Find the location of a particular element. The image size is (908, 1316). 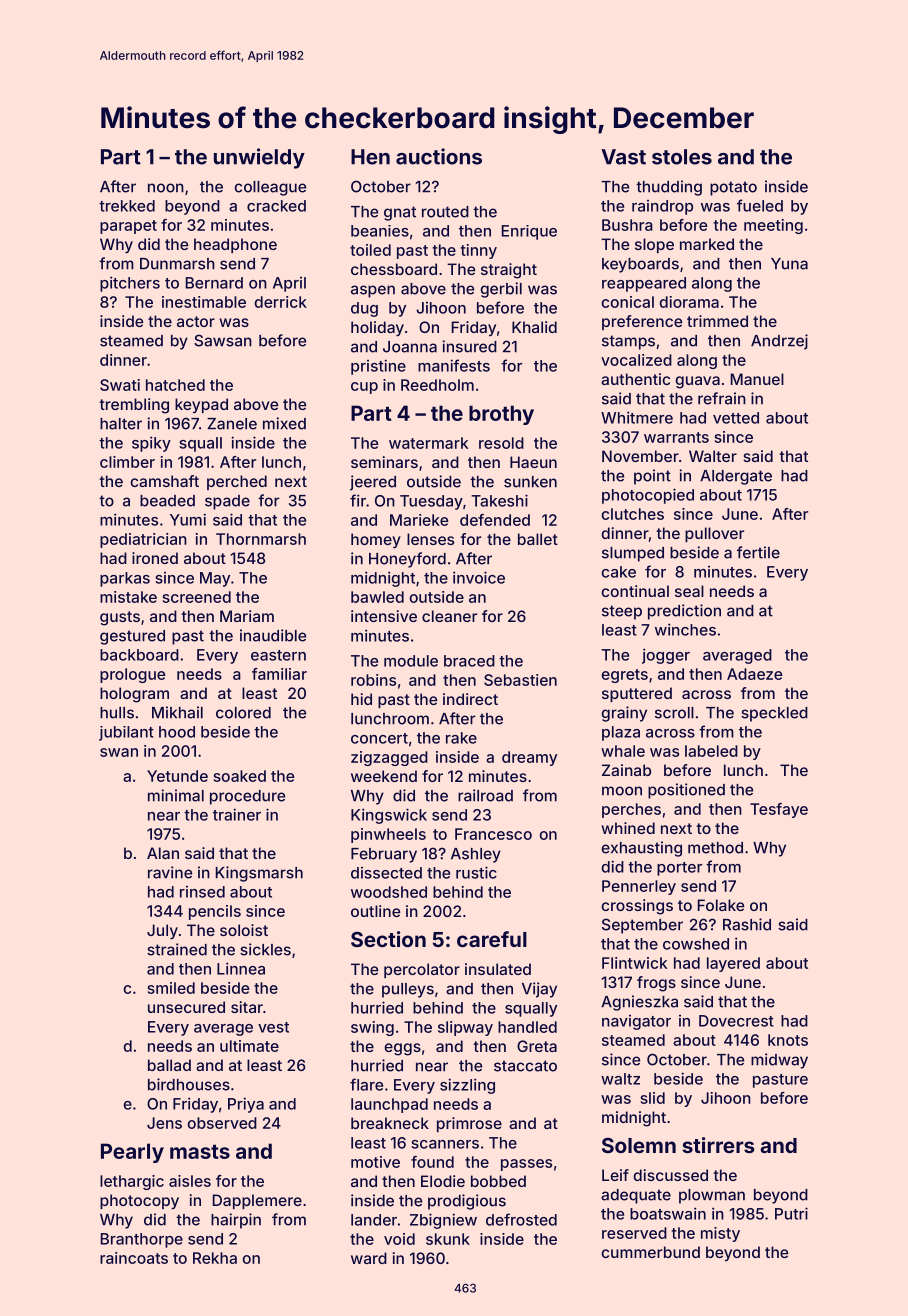

Enrique is located at coordinates (529, 232).
